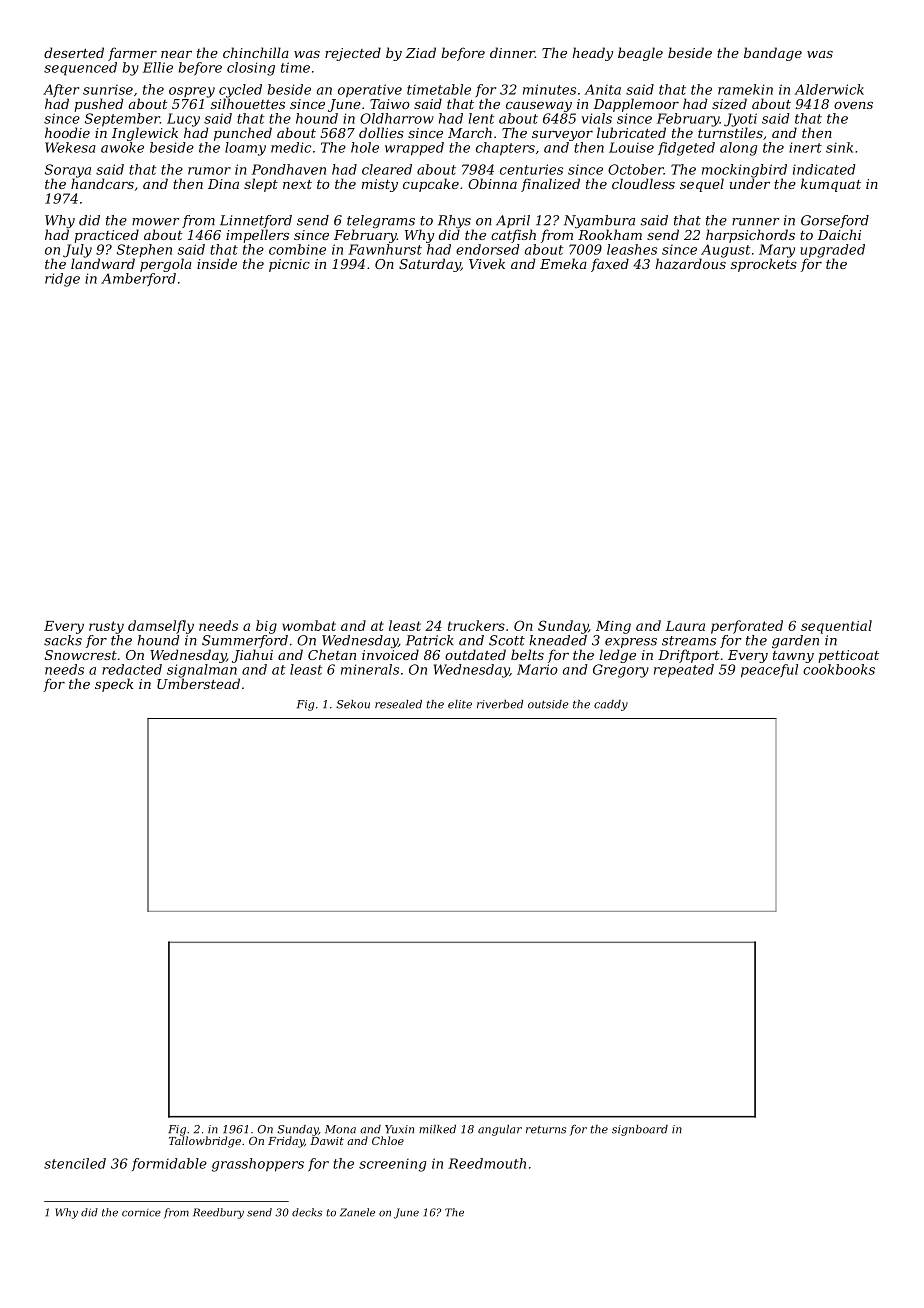 This image has height=1308, width=924. Describe the element at coordinates (839, 669) in the image. I see `cookbooks` at that location.
